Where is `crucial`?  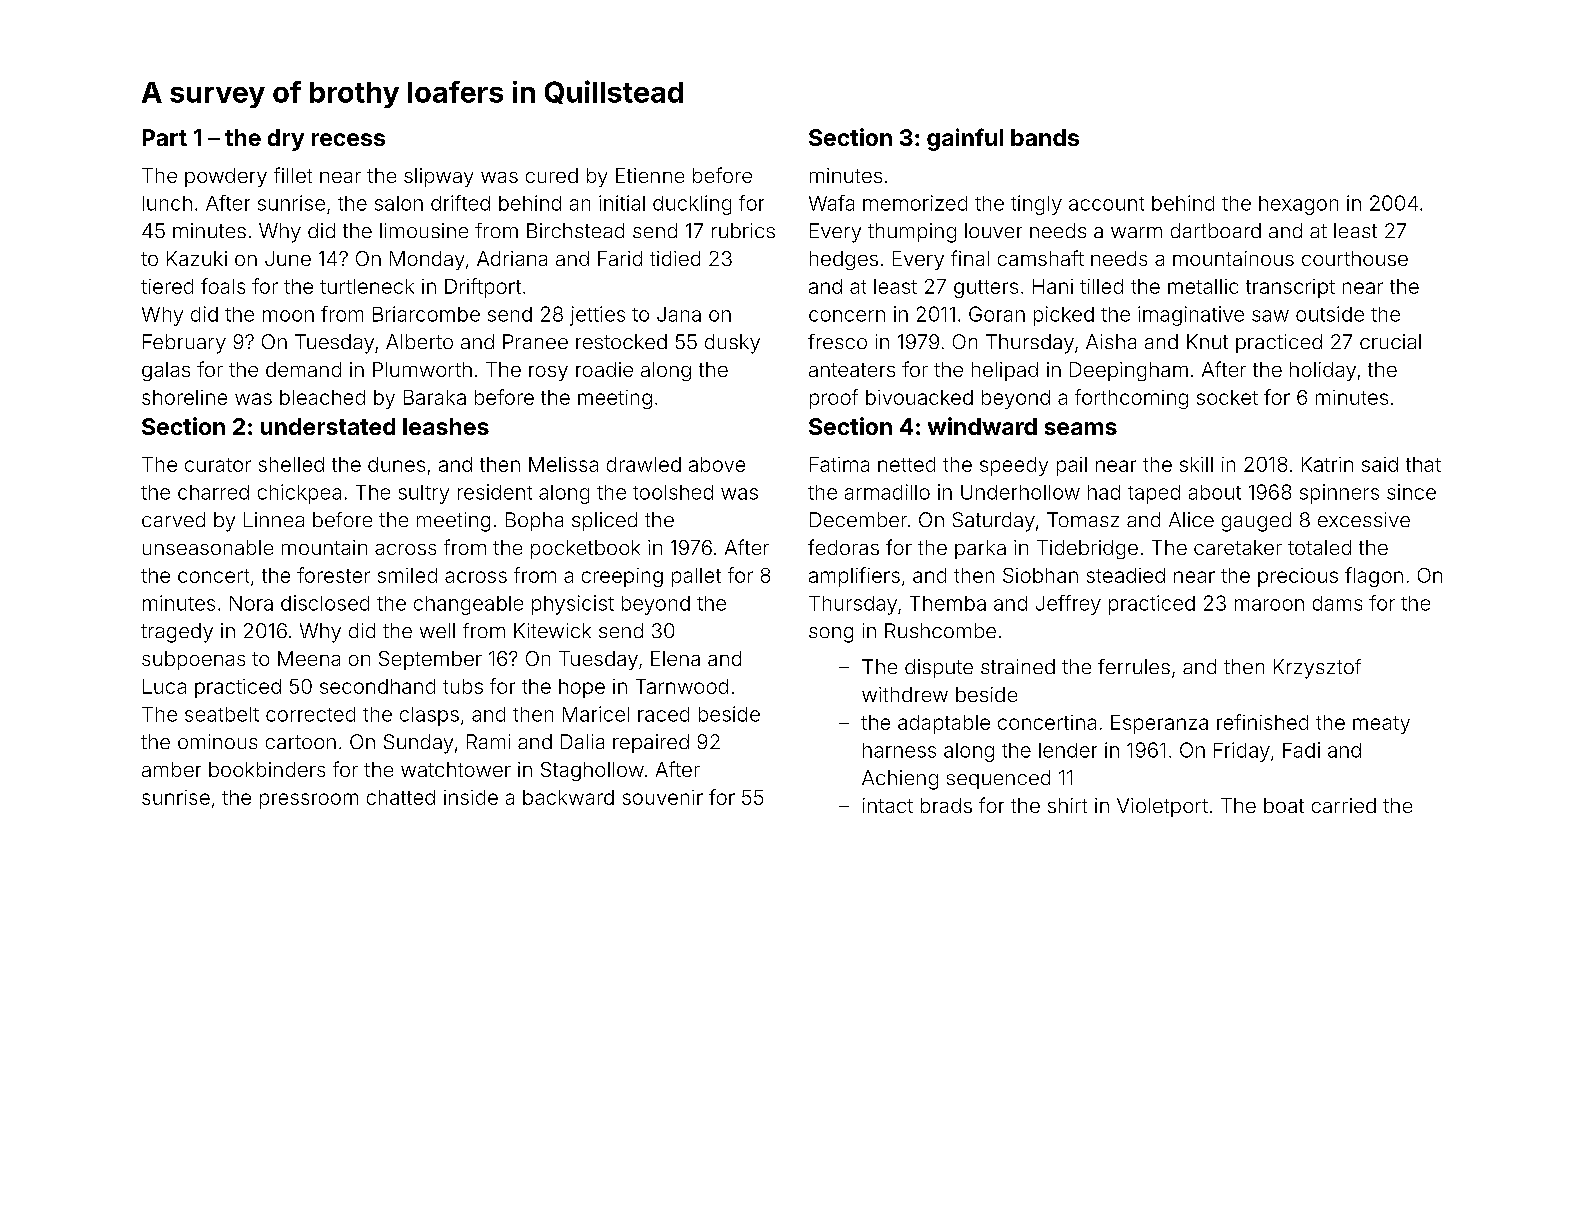 crucial is located at coordinates (1390, 341).
